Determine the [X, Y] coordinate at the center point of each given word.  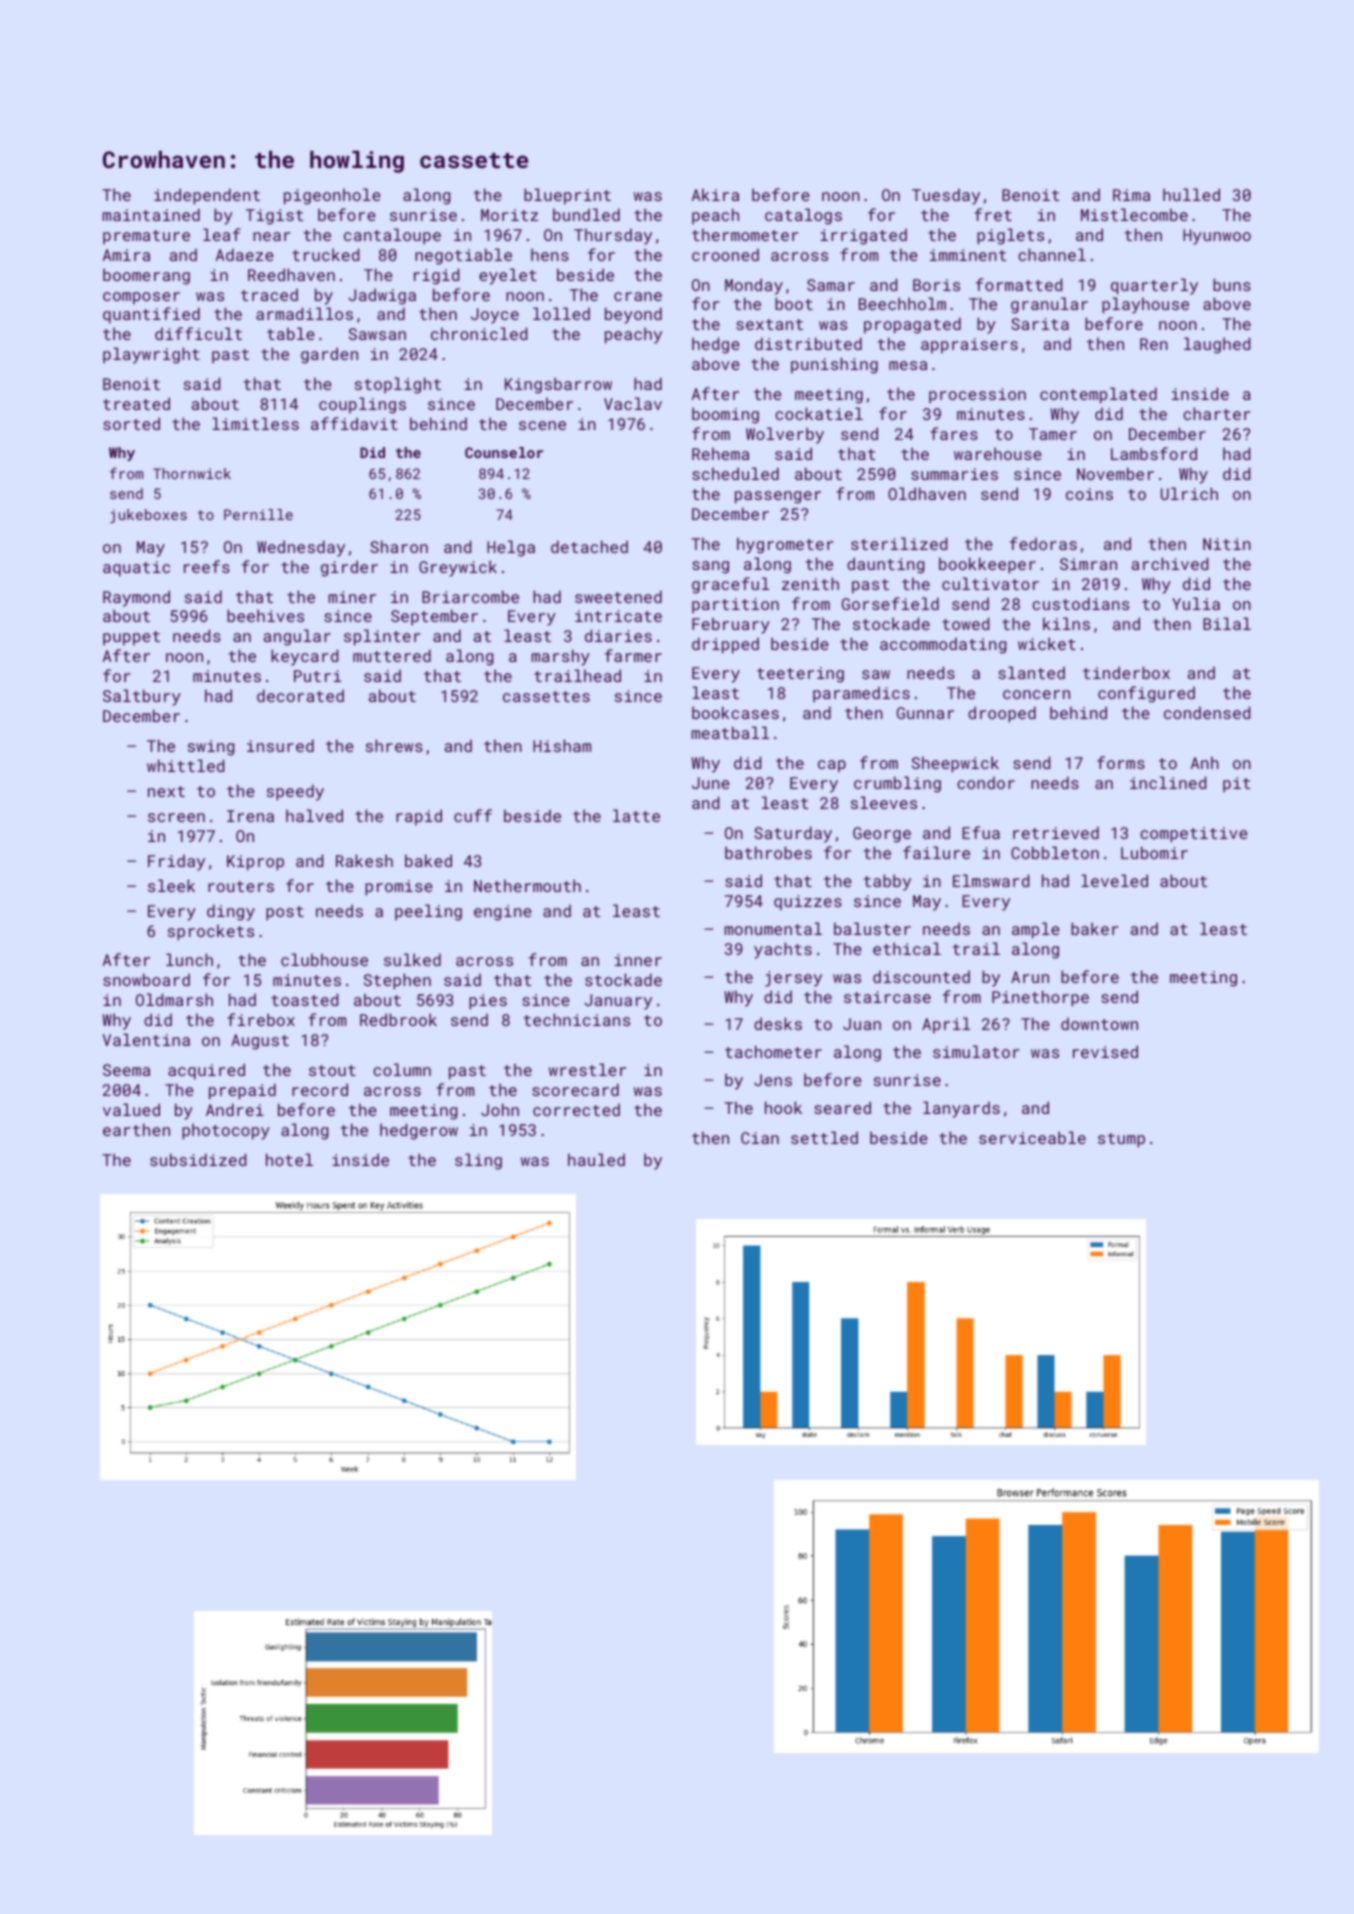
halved [314, 815]
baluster [872, 928]
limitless [255, 423]
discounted [921, 976]
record [320, 1089]
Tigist [274, 217]
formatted [1019, 284]
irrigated [863, 236]
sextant [769, 324]
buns [1232, 284]
